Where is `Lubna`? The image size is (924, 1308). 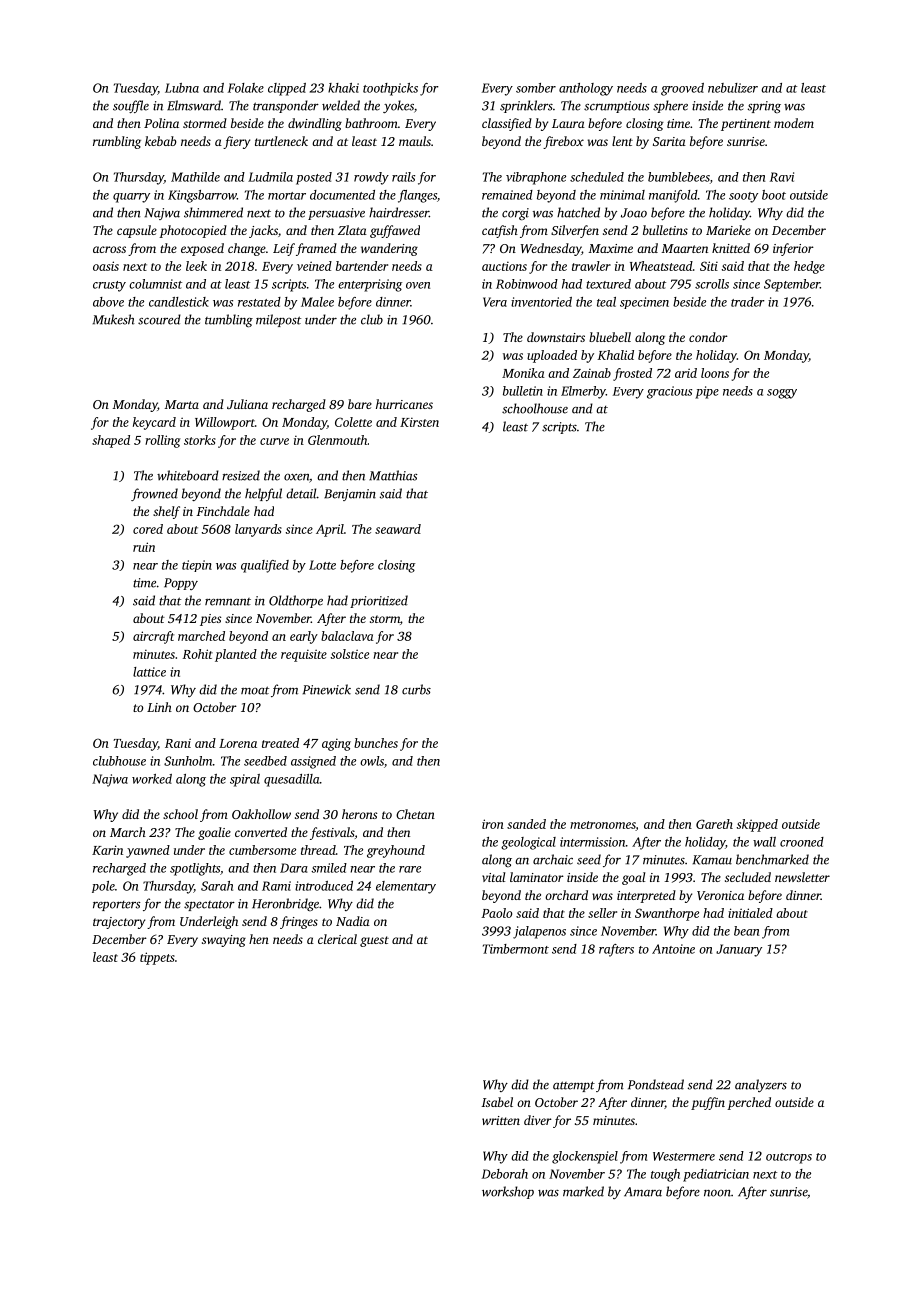
Lubna is located at coordinates (182, 88).
